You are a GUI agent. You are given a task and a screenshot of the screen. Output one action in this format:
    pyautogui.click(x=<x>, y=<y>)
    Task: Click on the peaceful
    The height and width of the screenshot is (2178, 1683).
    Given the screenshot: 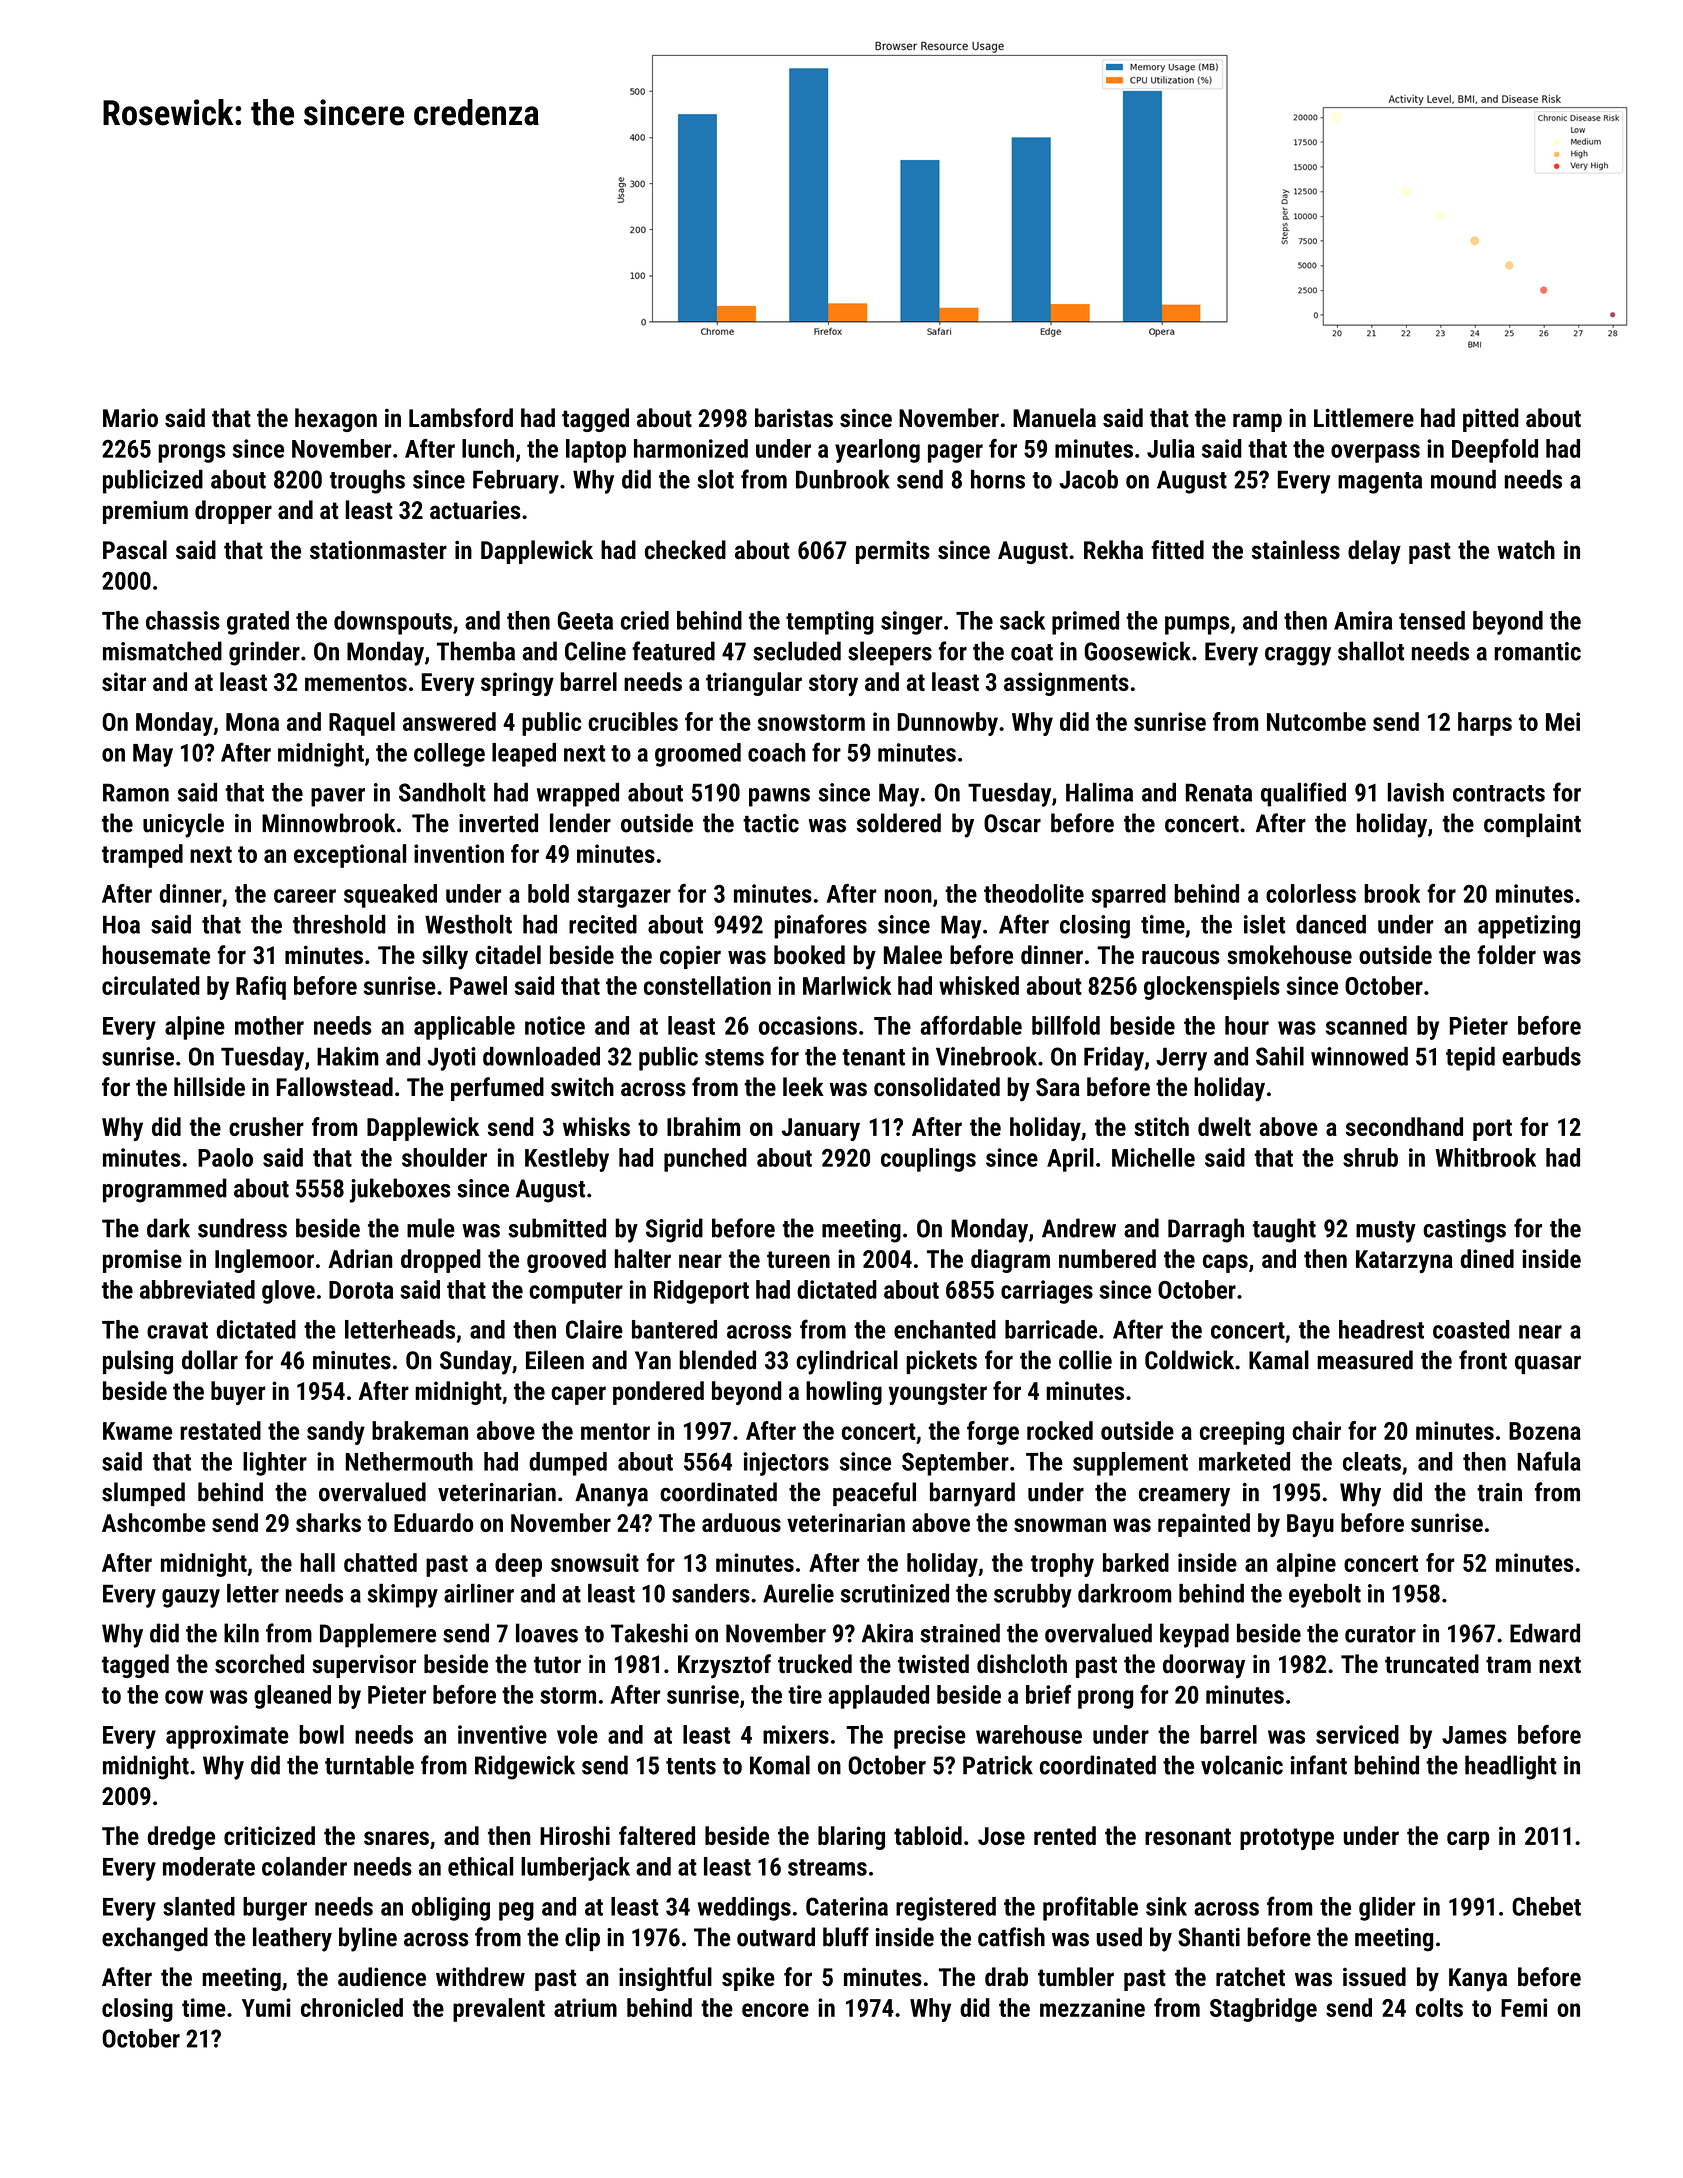 What is the action you would take?
    pyautogui.click(x=874, y=1494)
